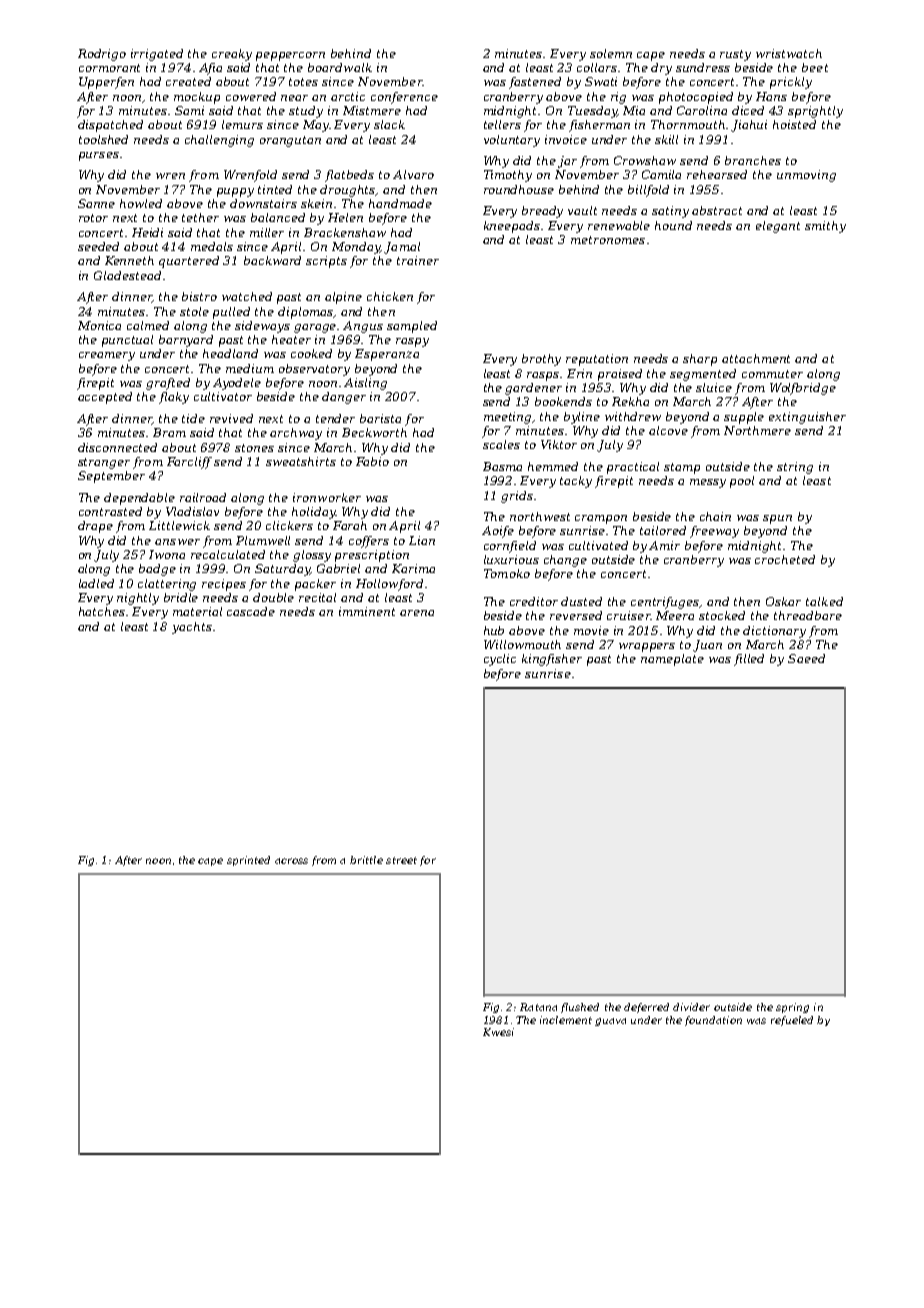 The height and width of the image is (1308, 924). What do you see at coordinates (200, 217) in the image?
I see `tether` at bounding box center [200, 217].
